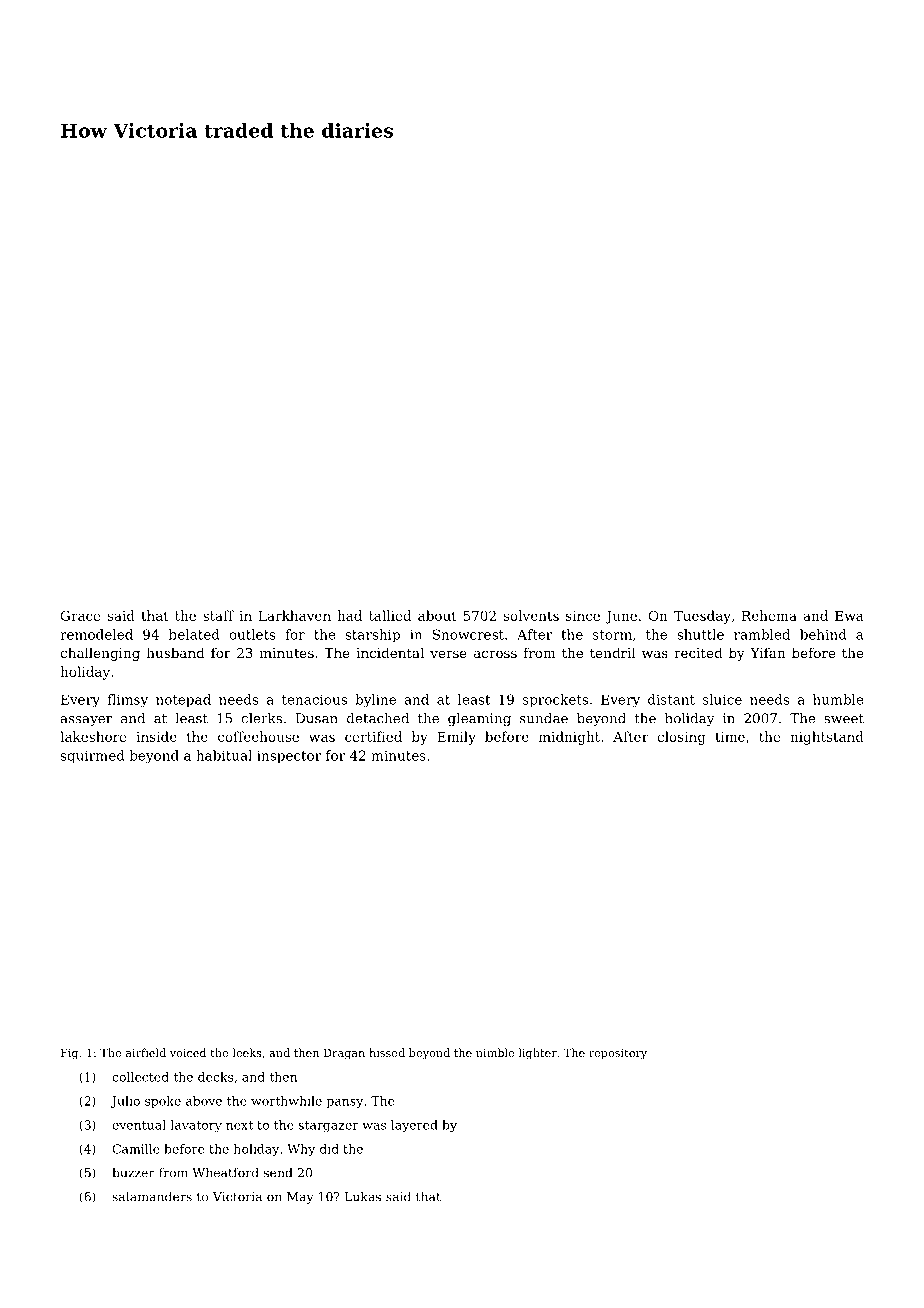 The width and height of the screenshot is (924, 1308). I want to click on Lukas, so click(363, 1196).
